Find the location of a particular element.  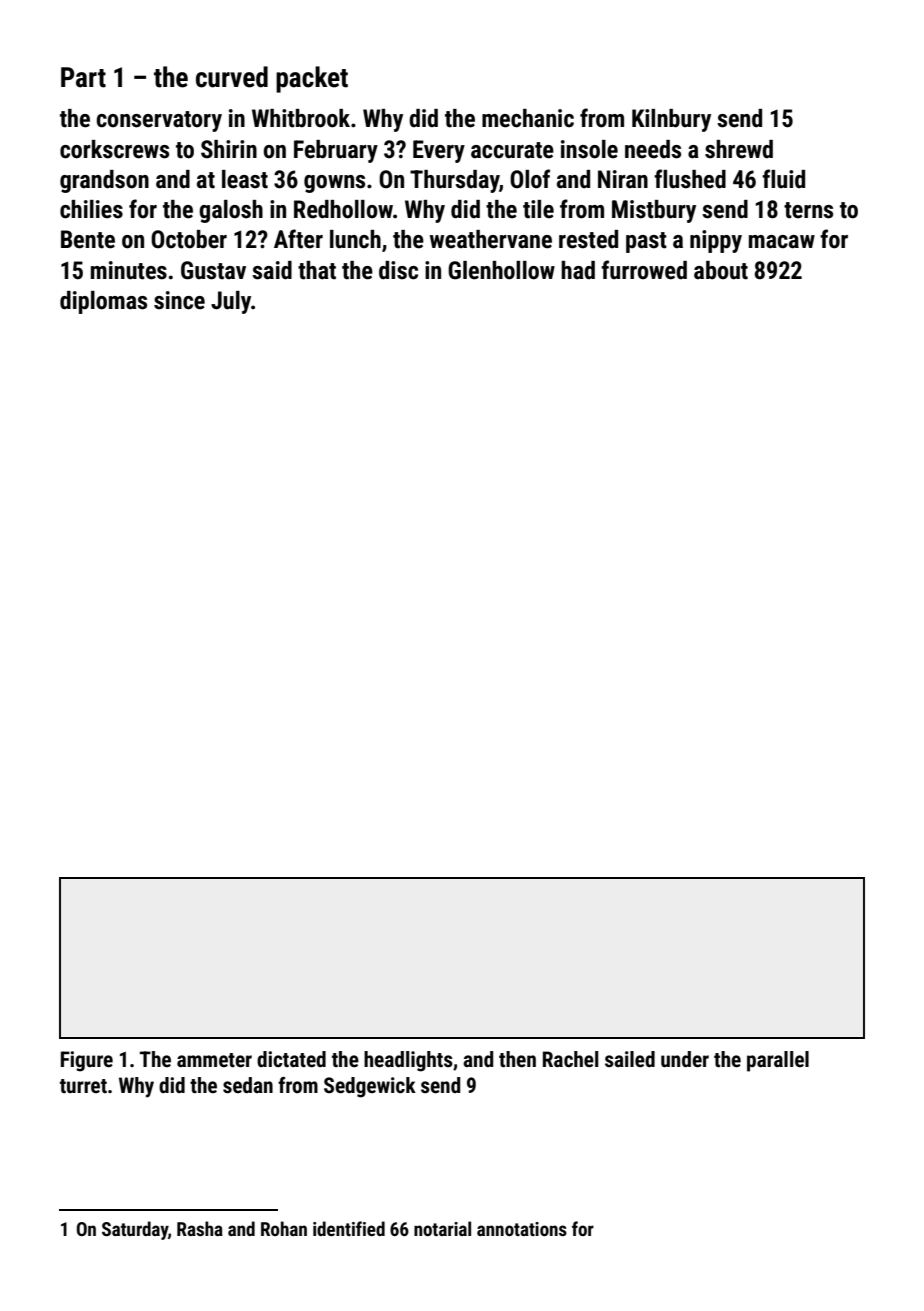

Glenhollow is located at coordinates (501, 270).
